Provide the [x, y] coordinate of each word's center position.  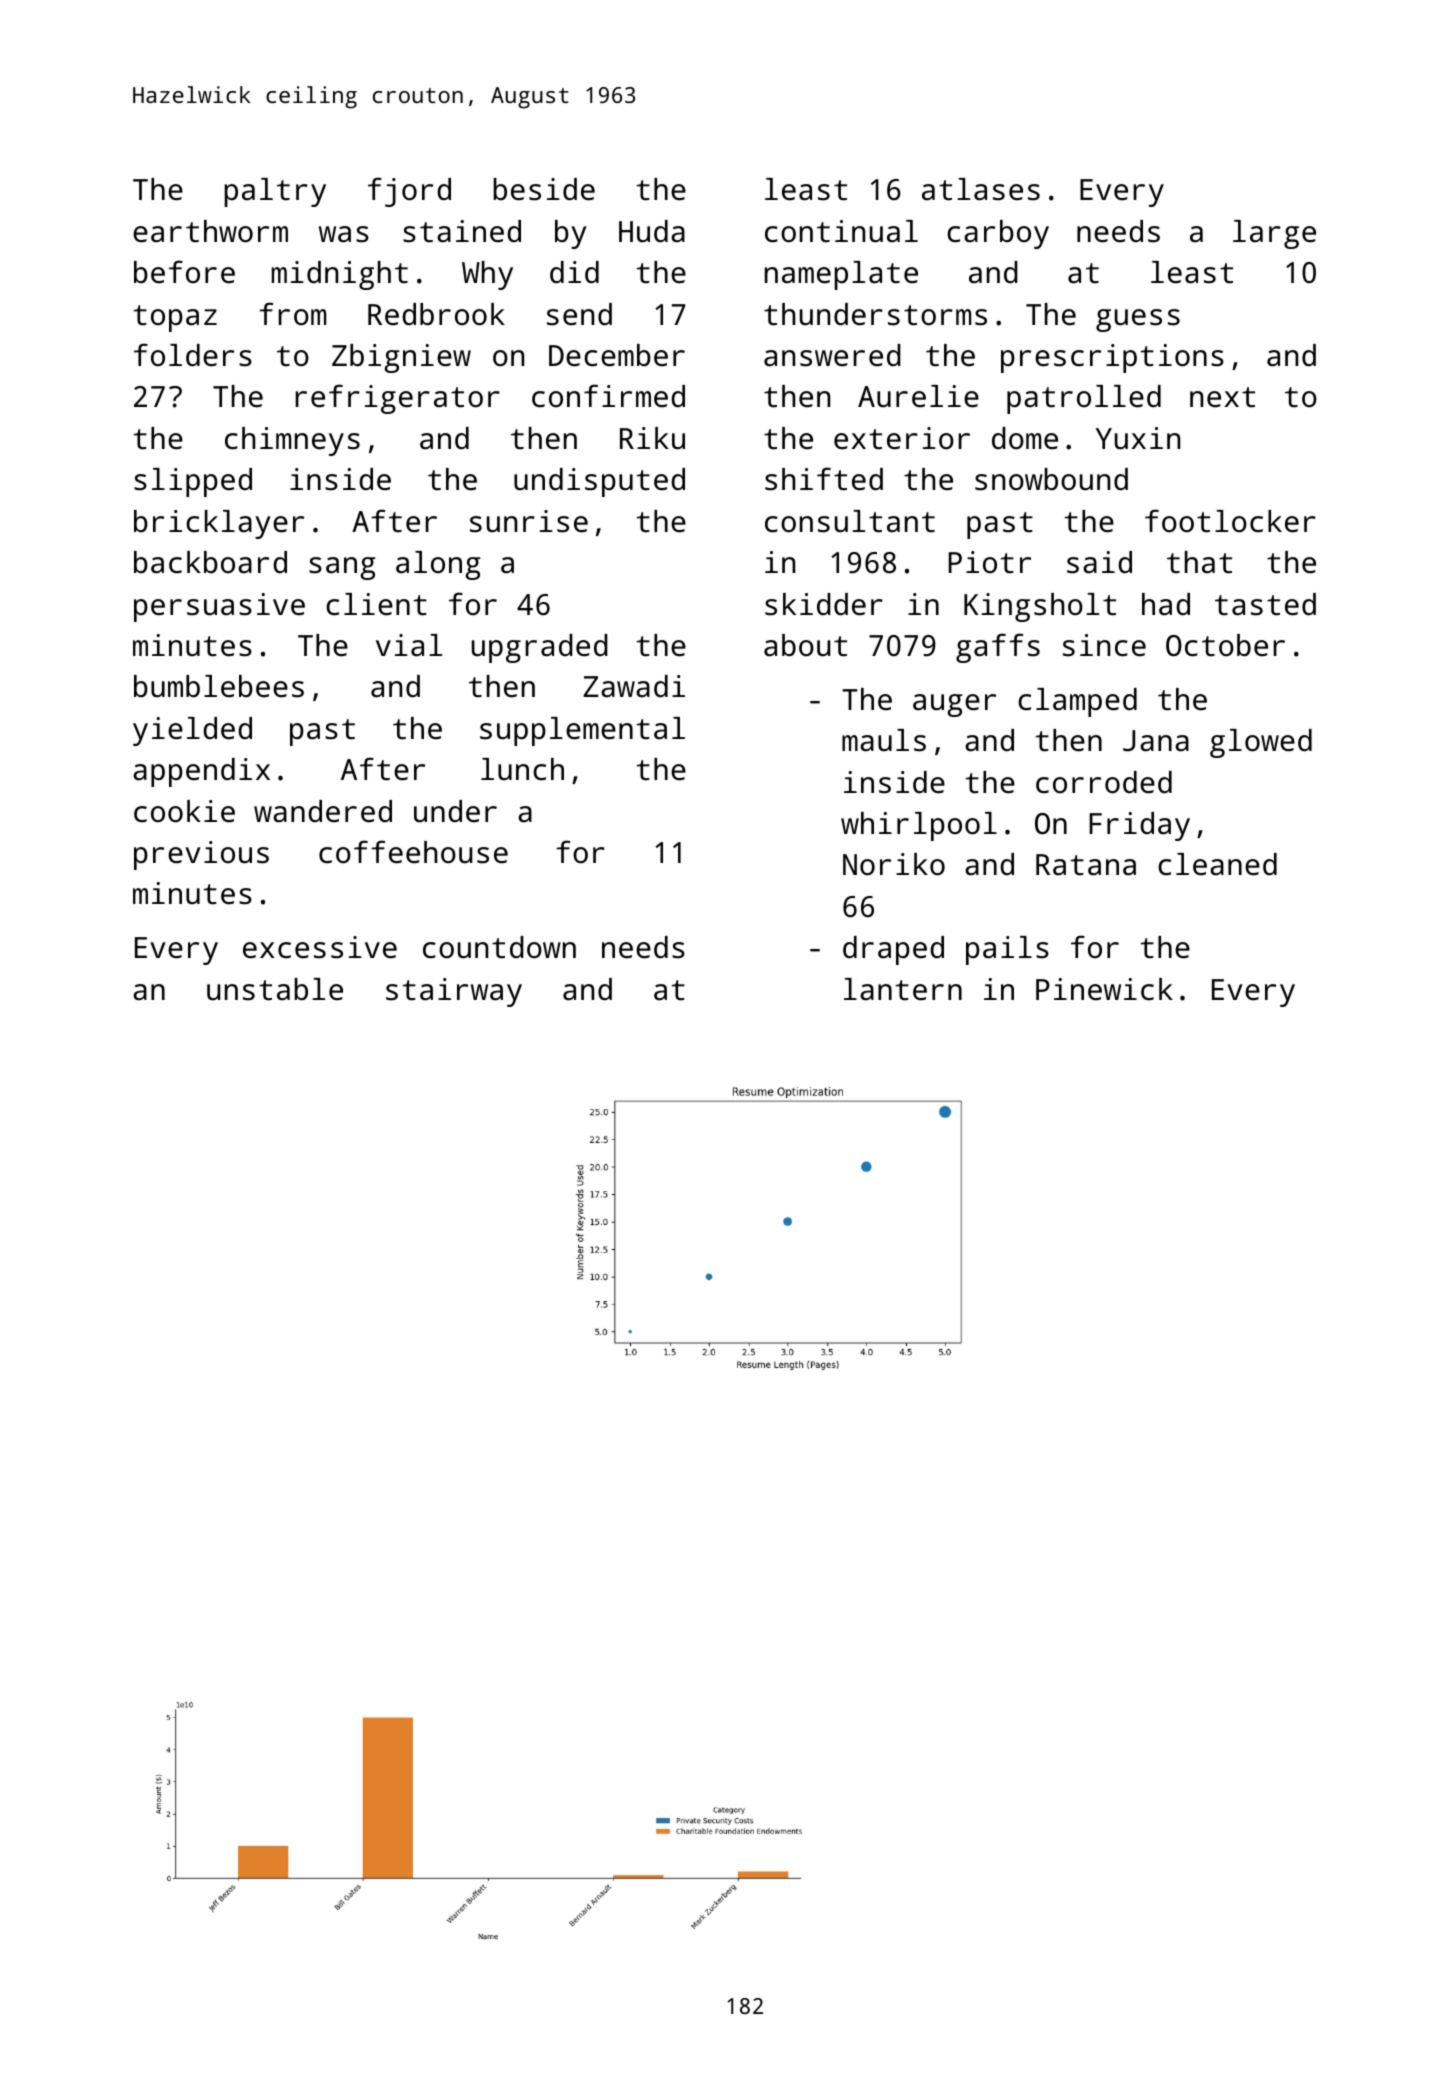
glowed [1261, 743]
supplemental [582, 731]
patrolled [1084, 399]
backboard [210, 562]
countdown [499, 947]
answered [832, 355]
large [1274, 234]
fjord [409, 192]
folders [193, 355]
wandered [323, 811]
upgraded [540, 648]
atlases [981, 189]
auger [954, 705]
